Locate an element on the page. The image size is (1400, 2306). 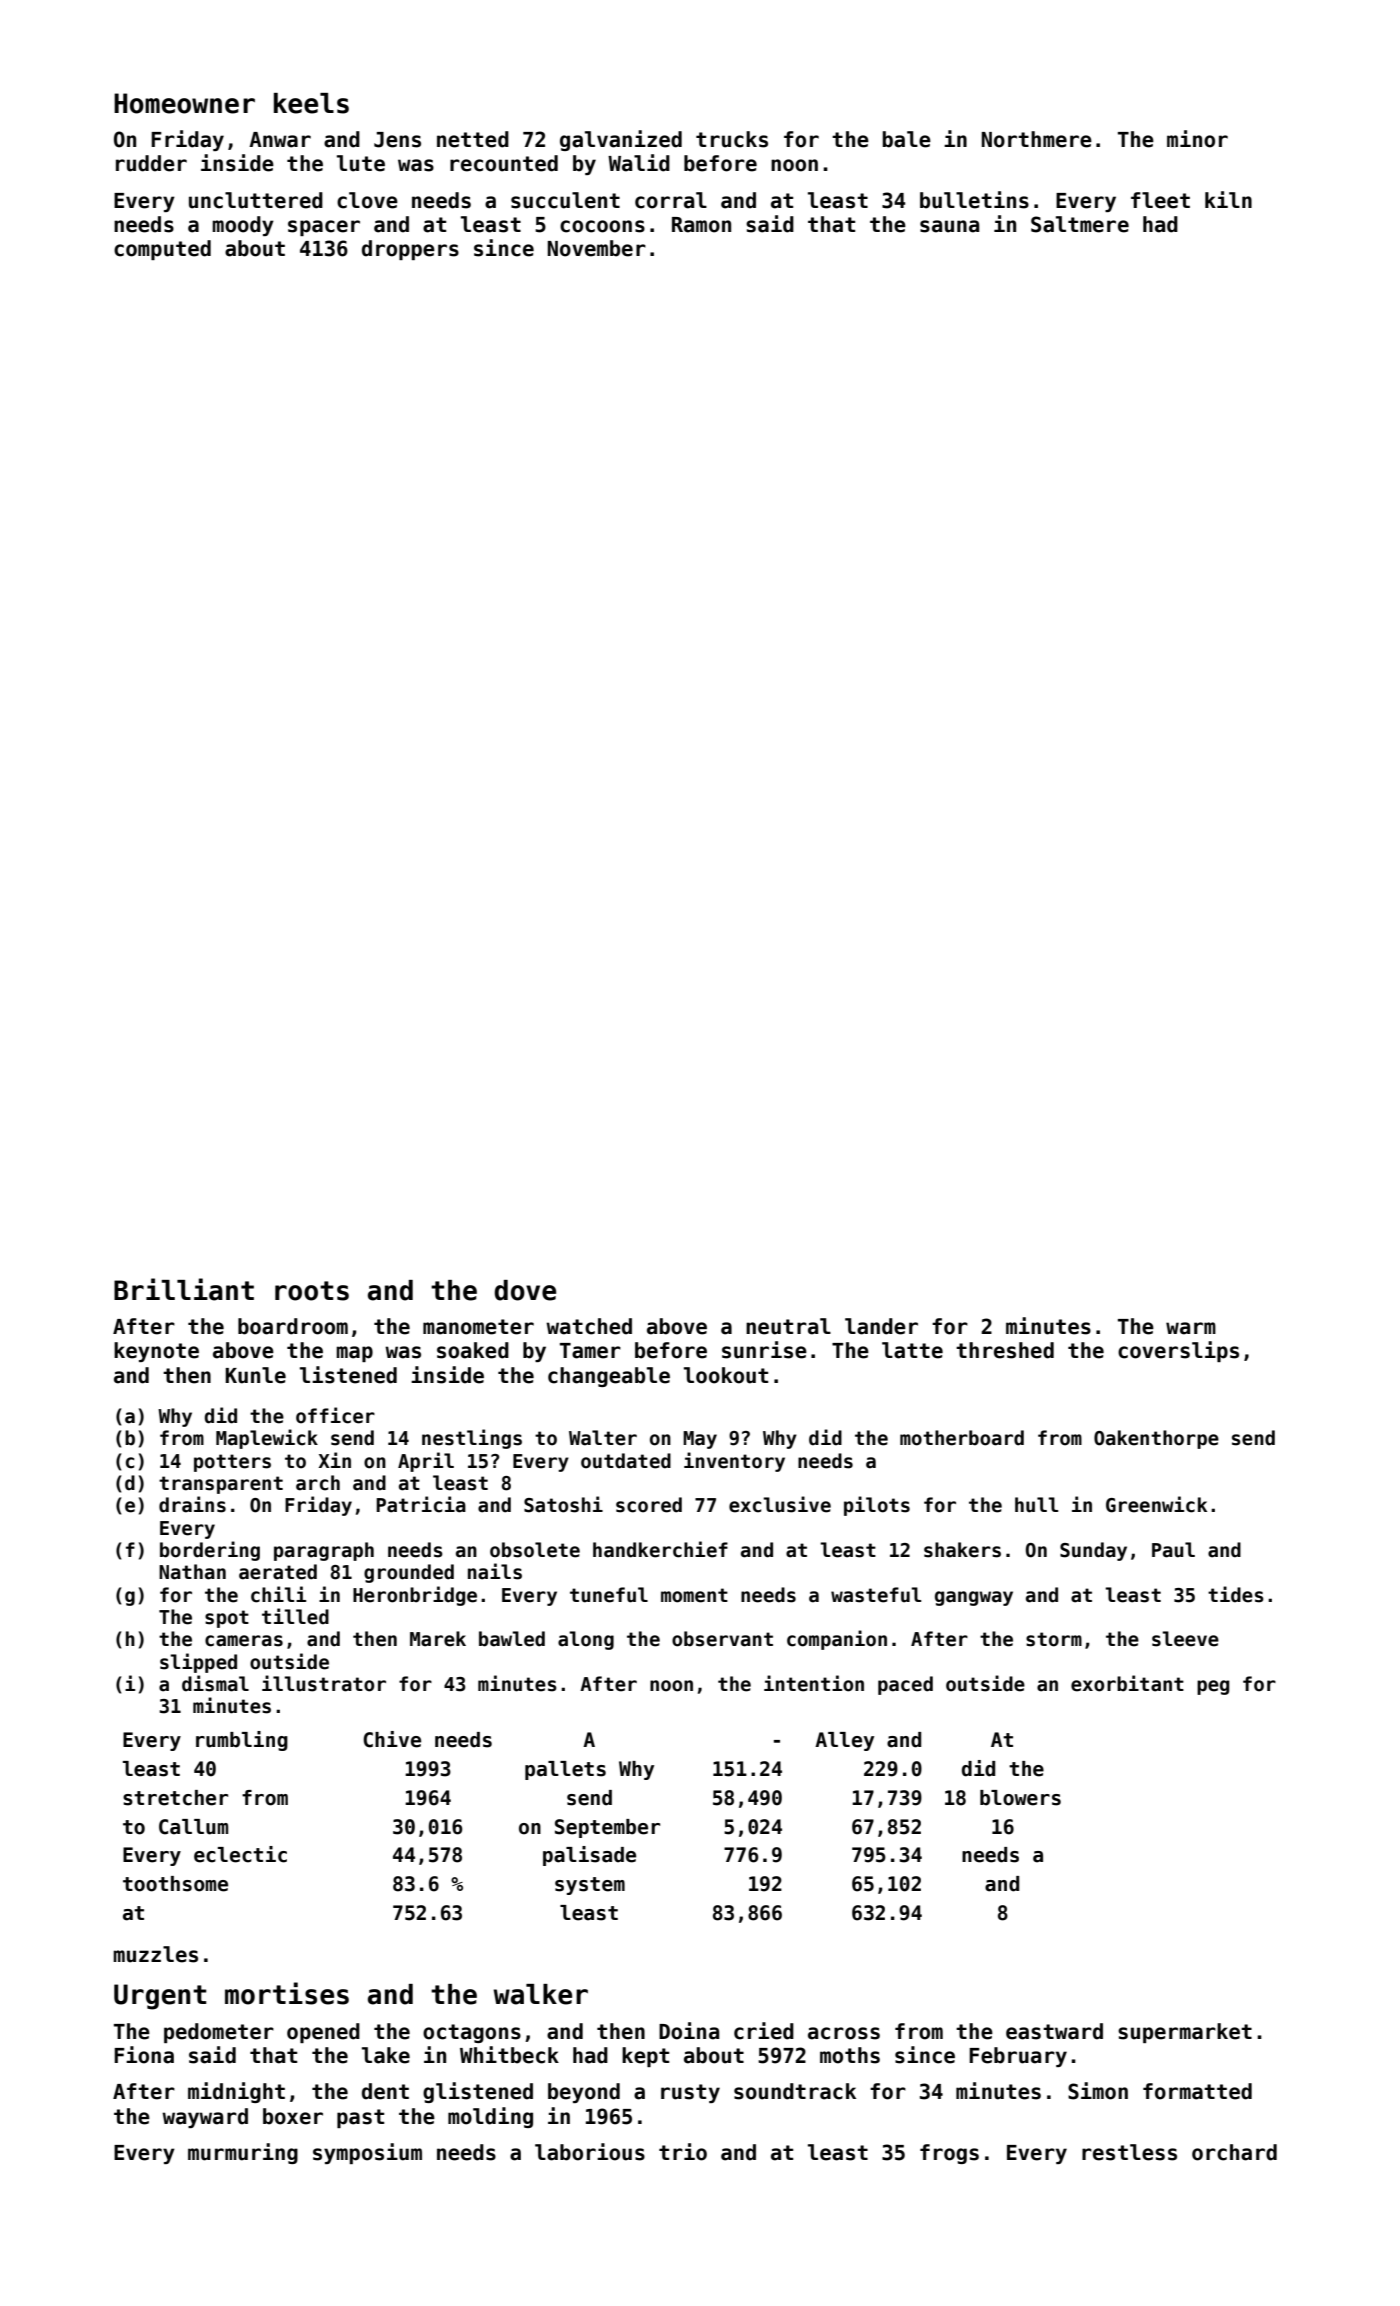
soundtrack is located at coordinates (795, 2091).
